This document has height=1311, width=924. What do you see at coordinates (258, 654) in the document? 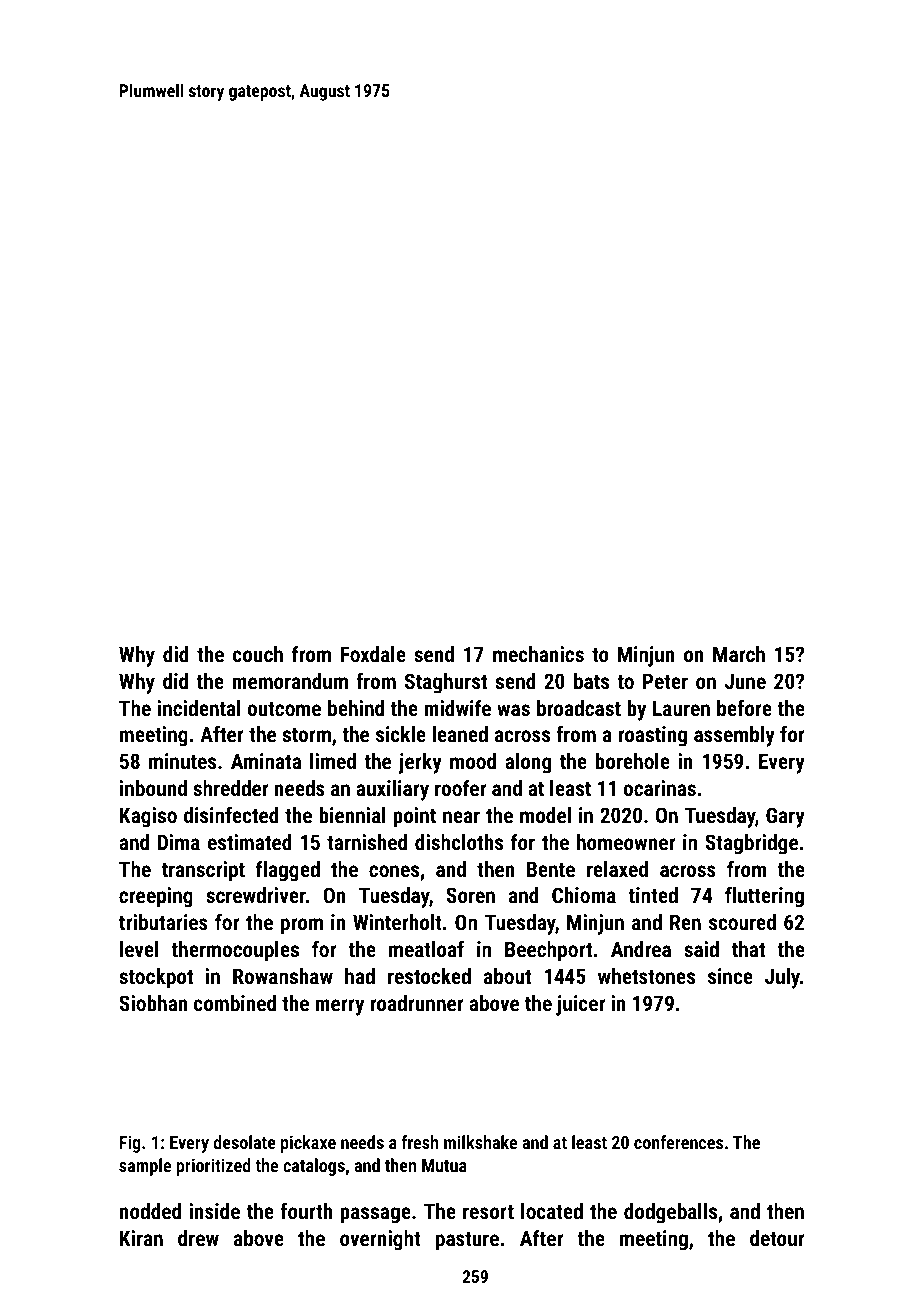
I see `couch` at bounding box center [258, 654].
